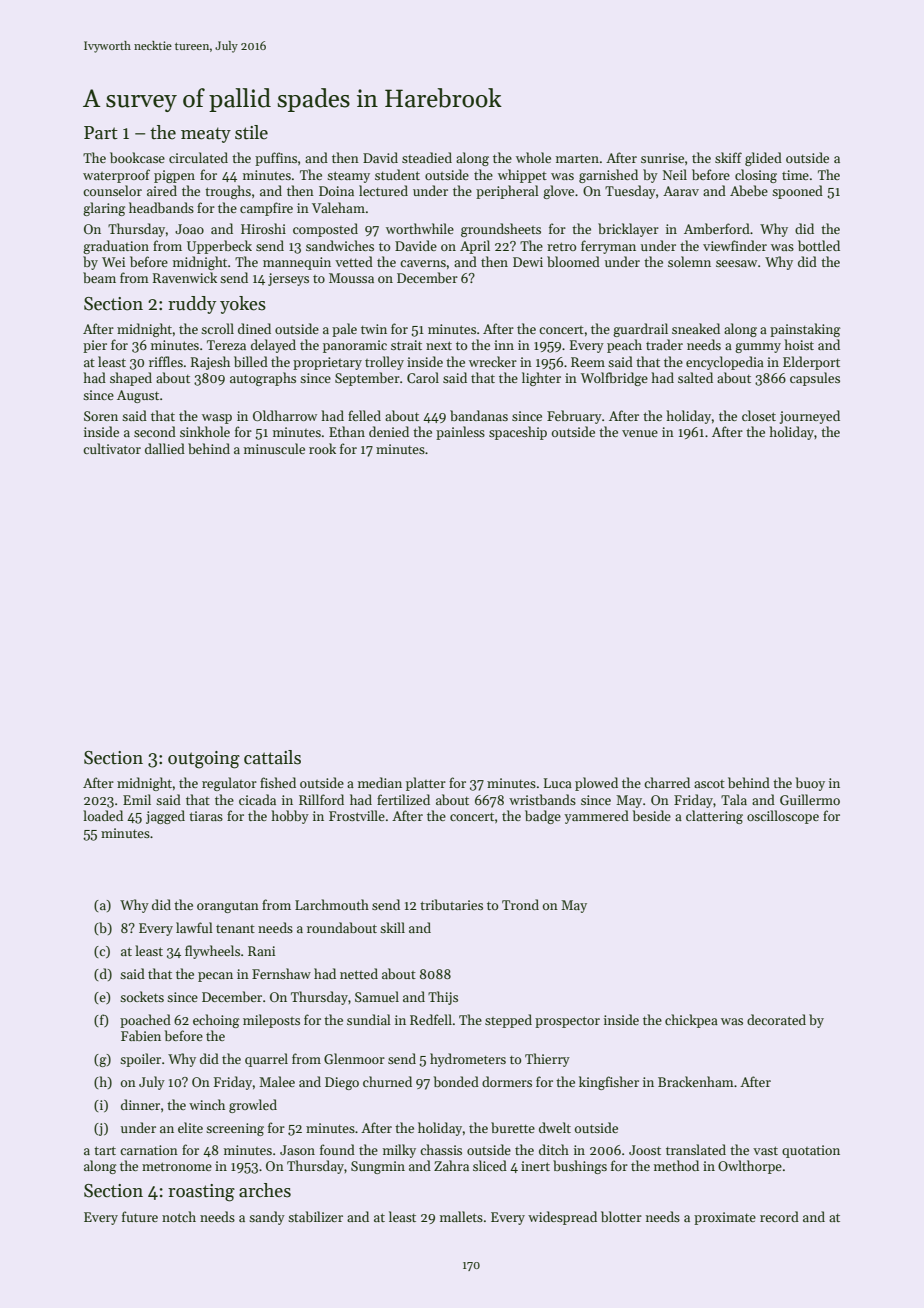 The height and width of the document is (1308, 924). I want to click on closet, so click(759, 415).
